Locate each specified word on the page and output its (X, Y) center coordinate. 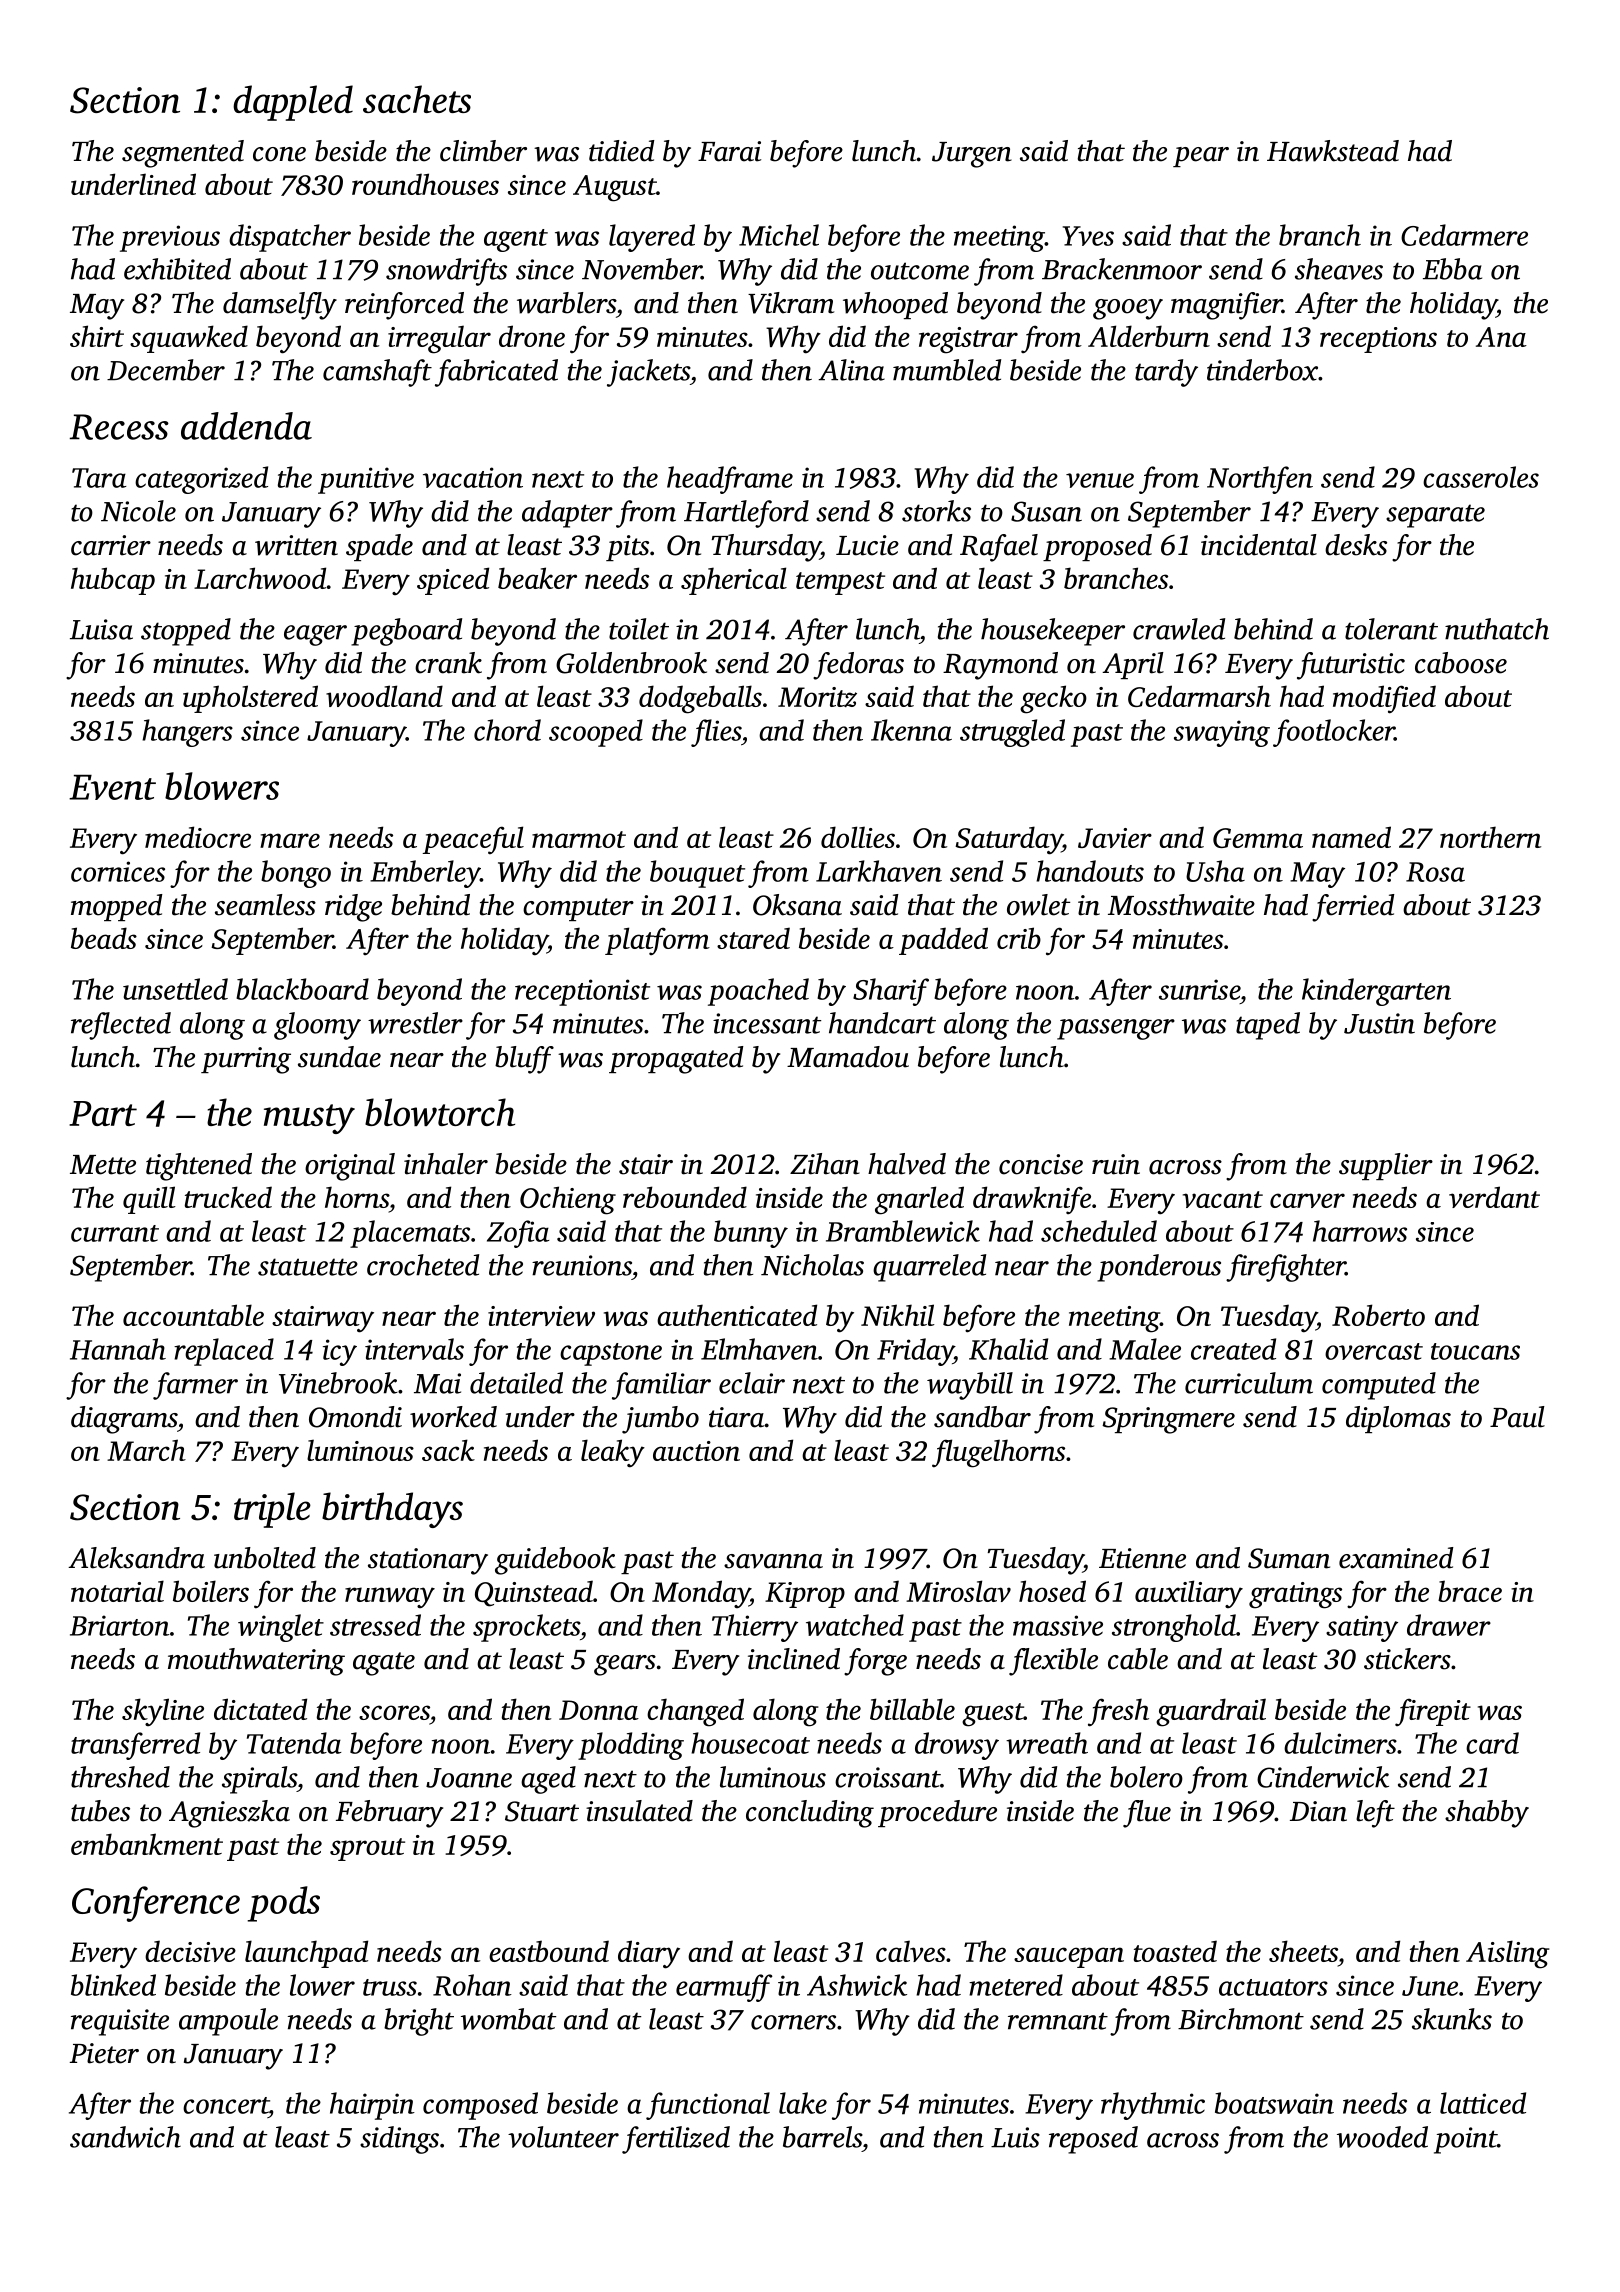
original (350, 1167)
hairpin (372, 2106)
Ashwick (857, 1985)
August (614, 188)
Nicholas (812, 1265)
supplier (1386, 1166)
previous (170, 238)
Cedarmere (1464, 235)
